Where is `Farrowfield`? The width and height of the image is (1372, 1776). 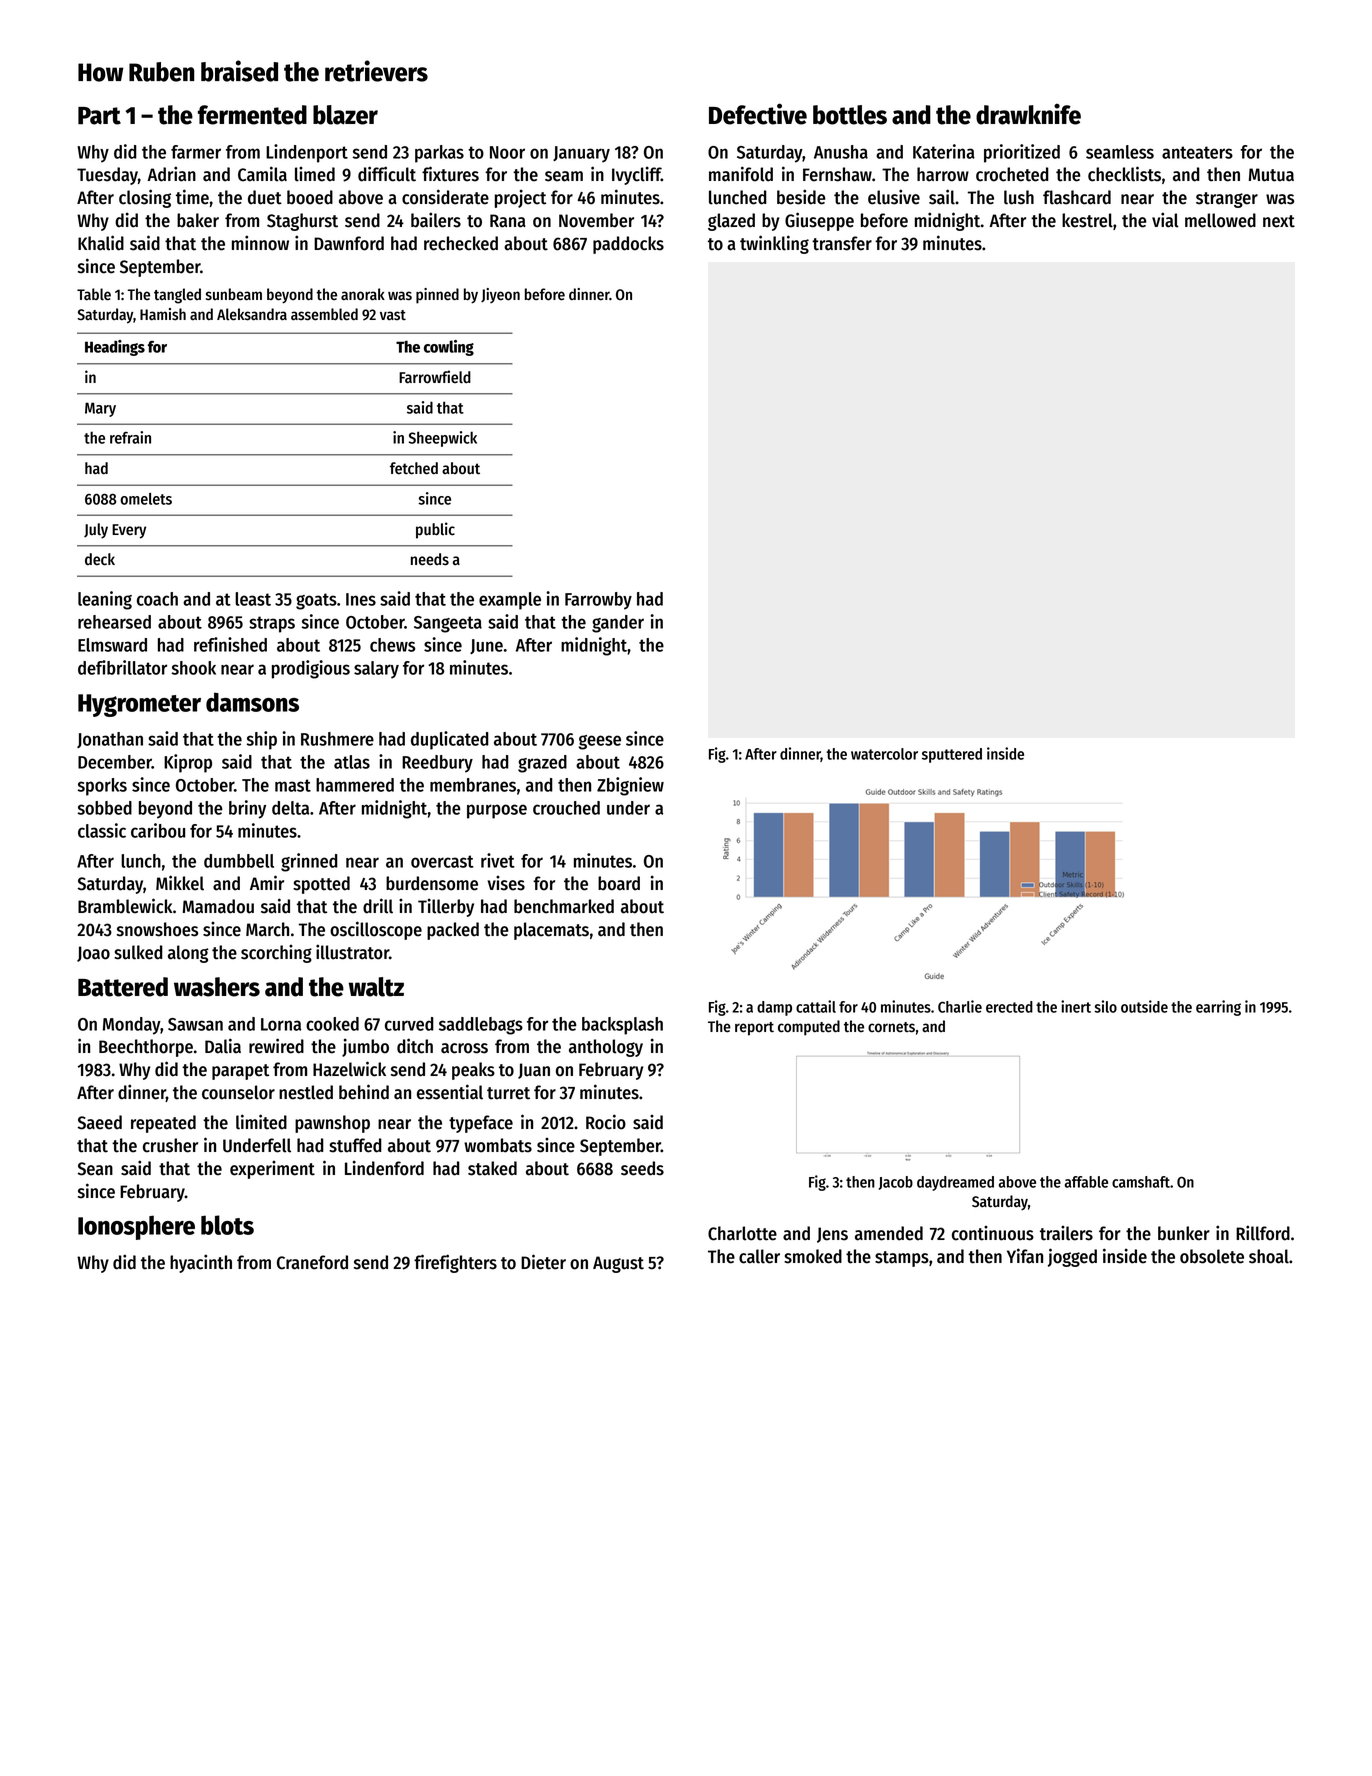 Farrowfield is located at coordinates (435, 377).
